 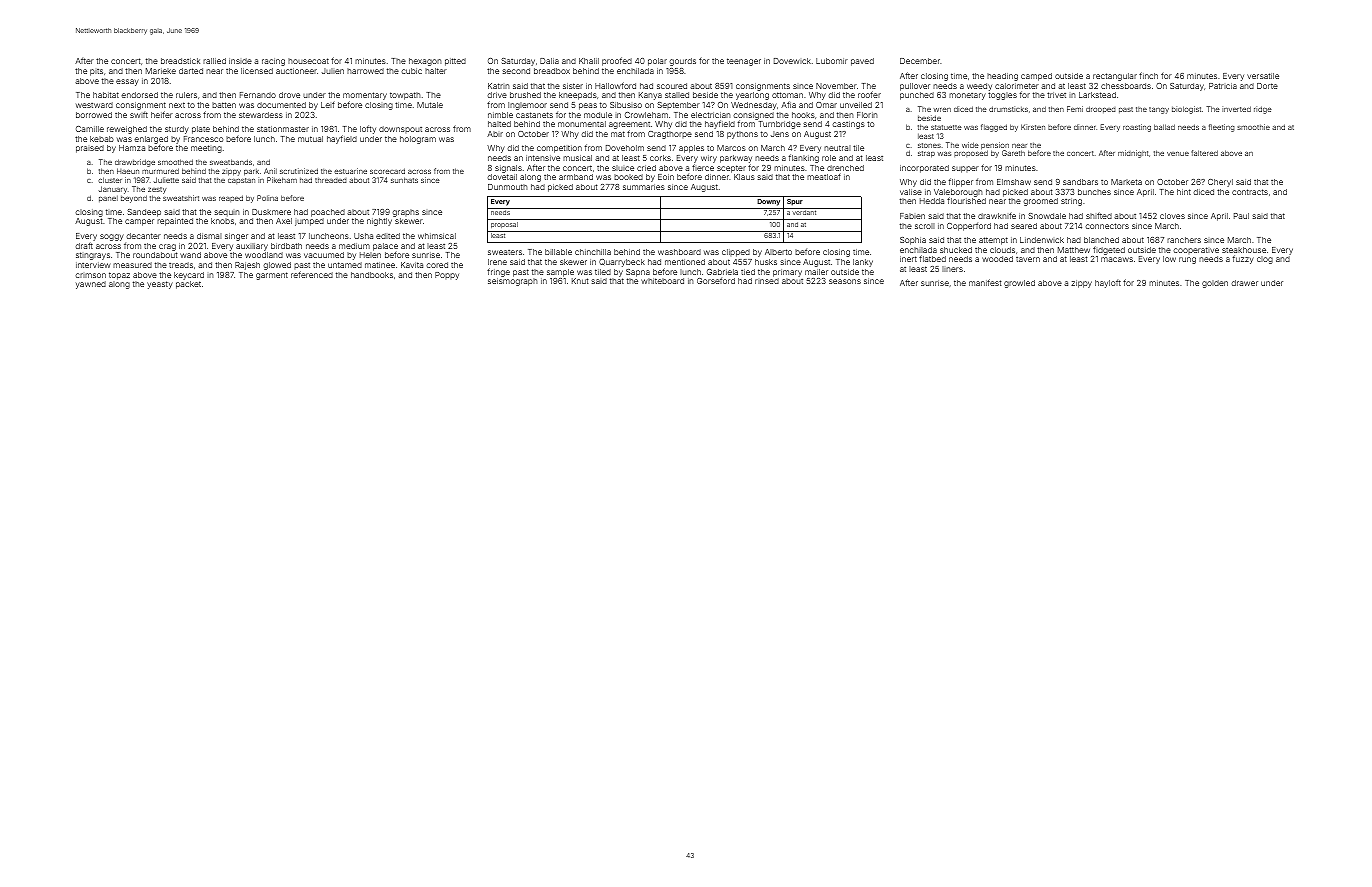 What do you see at coordinates (411, 71) in the document?
I see `cubic` at bounding box center [411, 71].
